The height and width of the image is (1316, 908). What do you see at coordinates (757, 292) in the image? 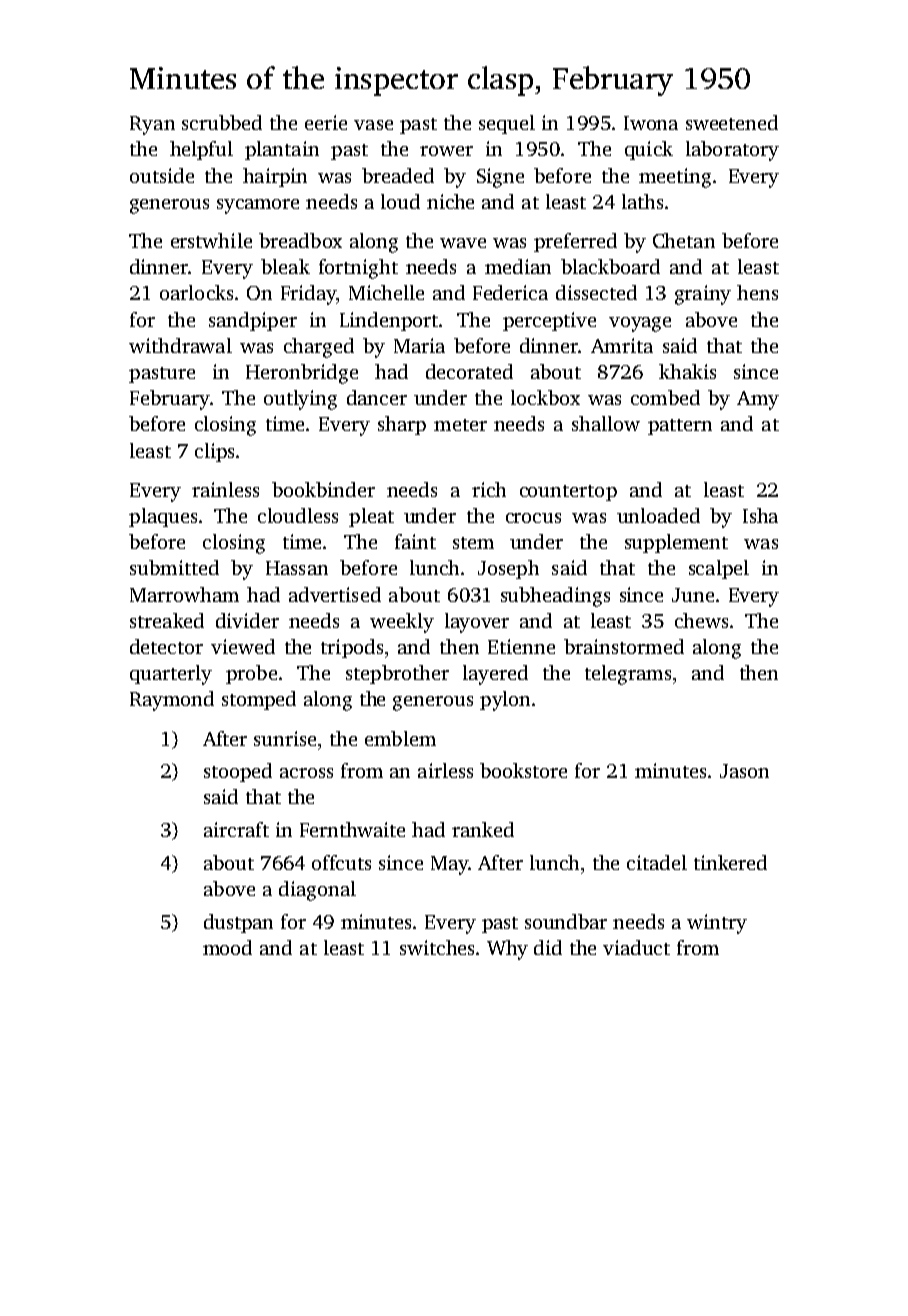
I see `hens` at bounding box center [757, 292].
